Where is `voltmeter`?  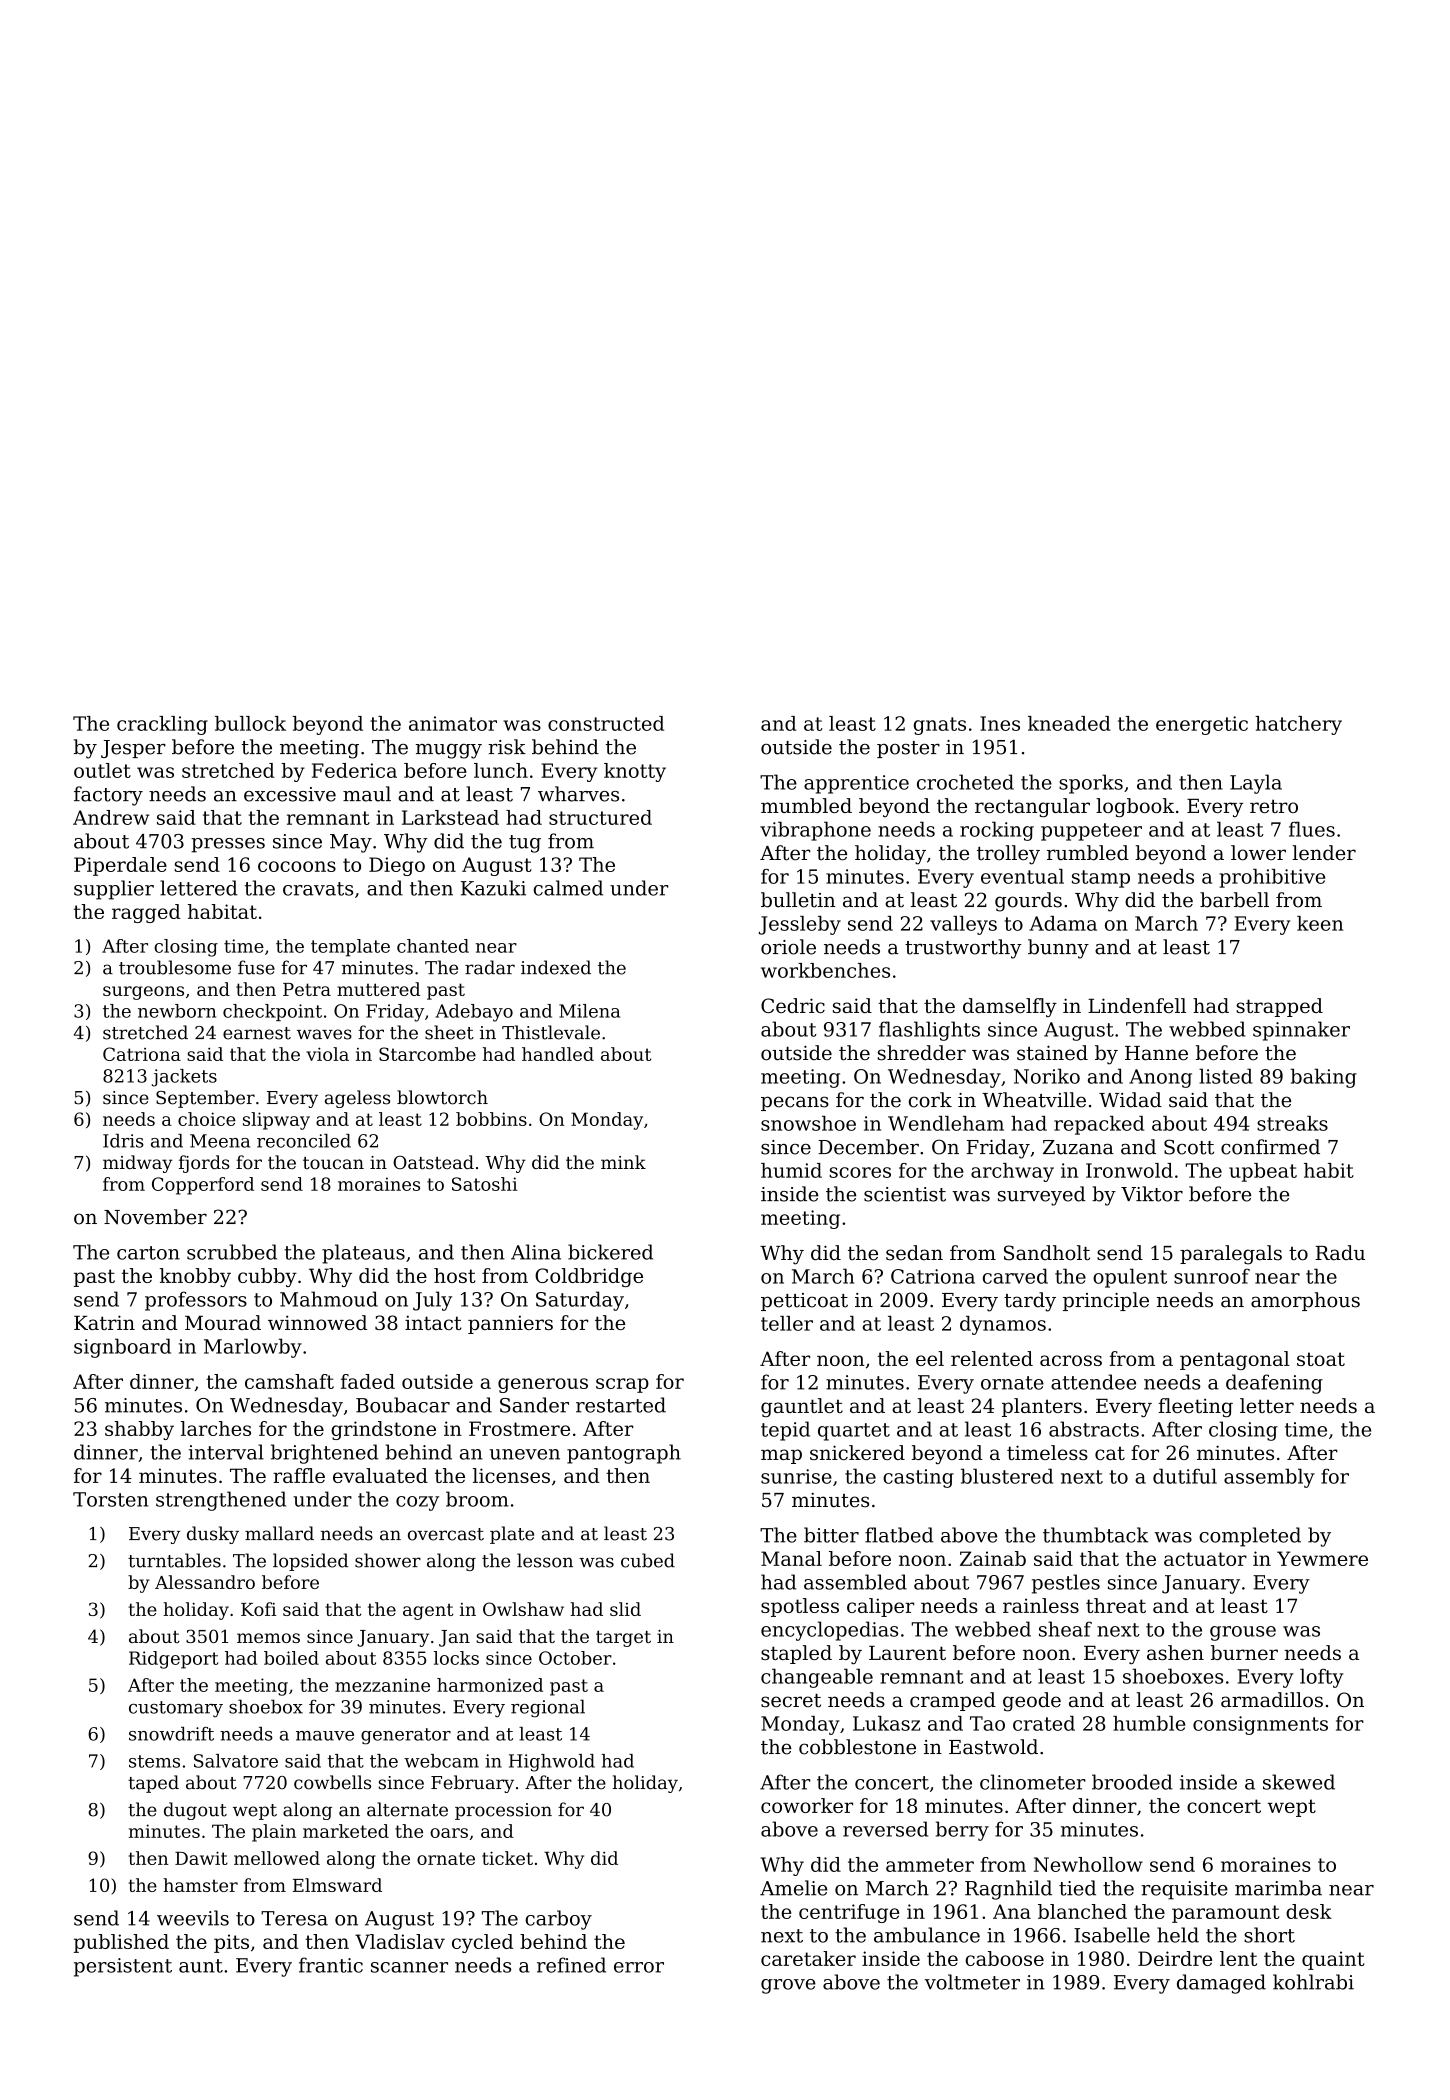 voltmeter is located at coordinates (972, 1982).
